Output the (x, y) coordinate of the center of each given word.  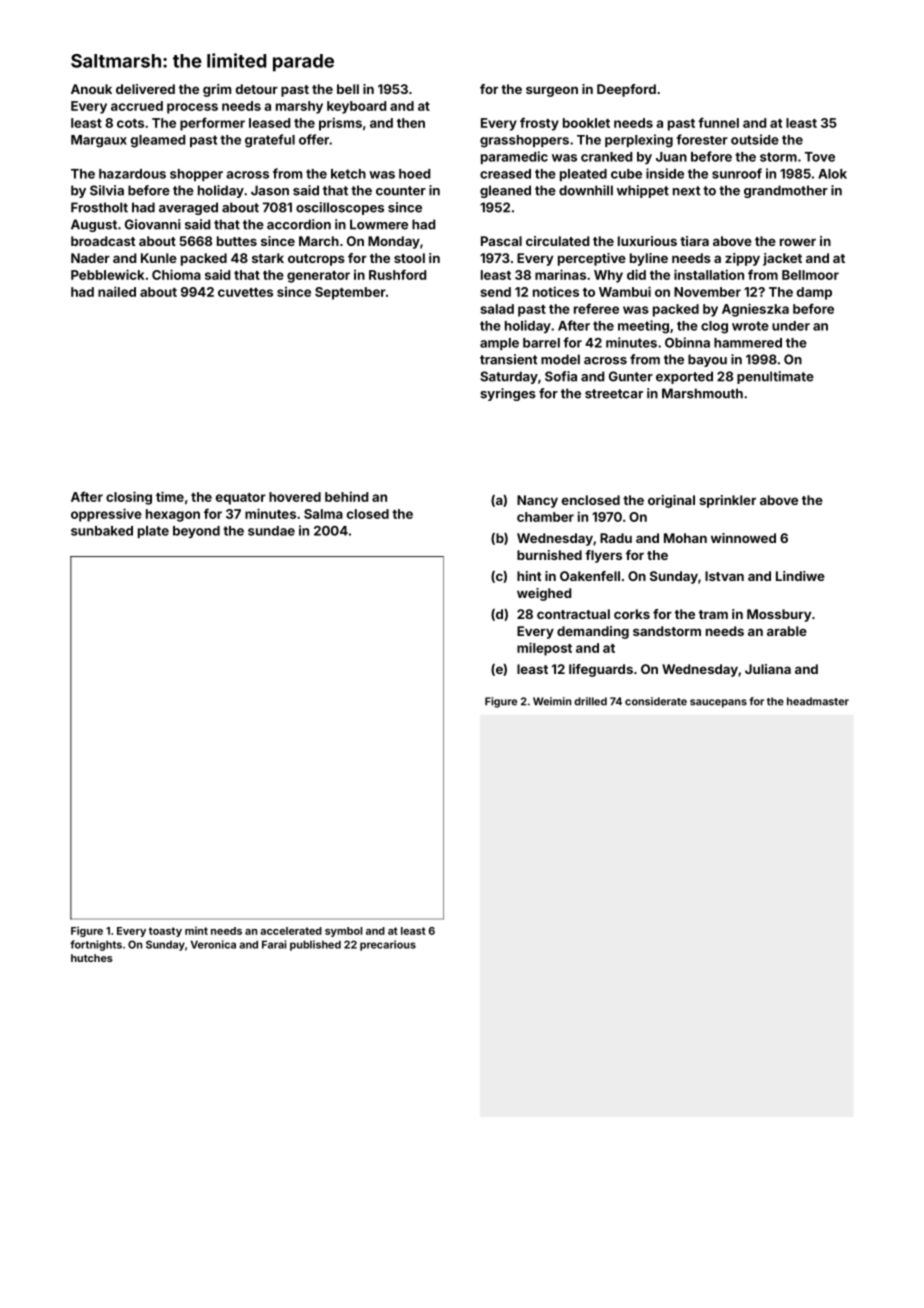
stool (409, 258)
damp (814, 293)
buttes (237, 241)
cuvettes (245, 292)
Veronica (213, 944)
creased (505, 174)
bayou (707, 360)
